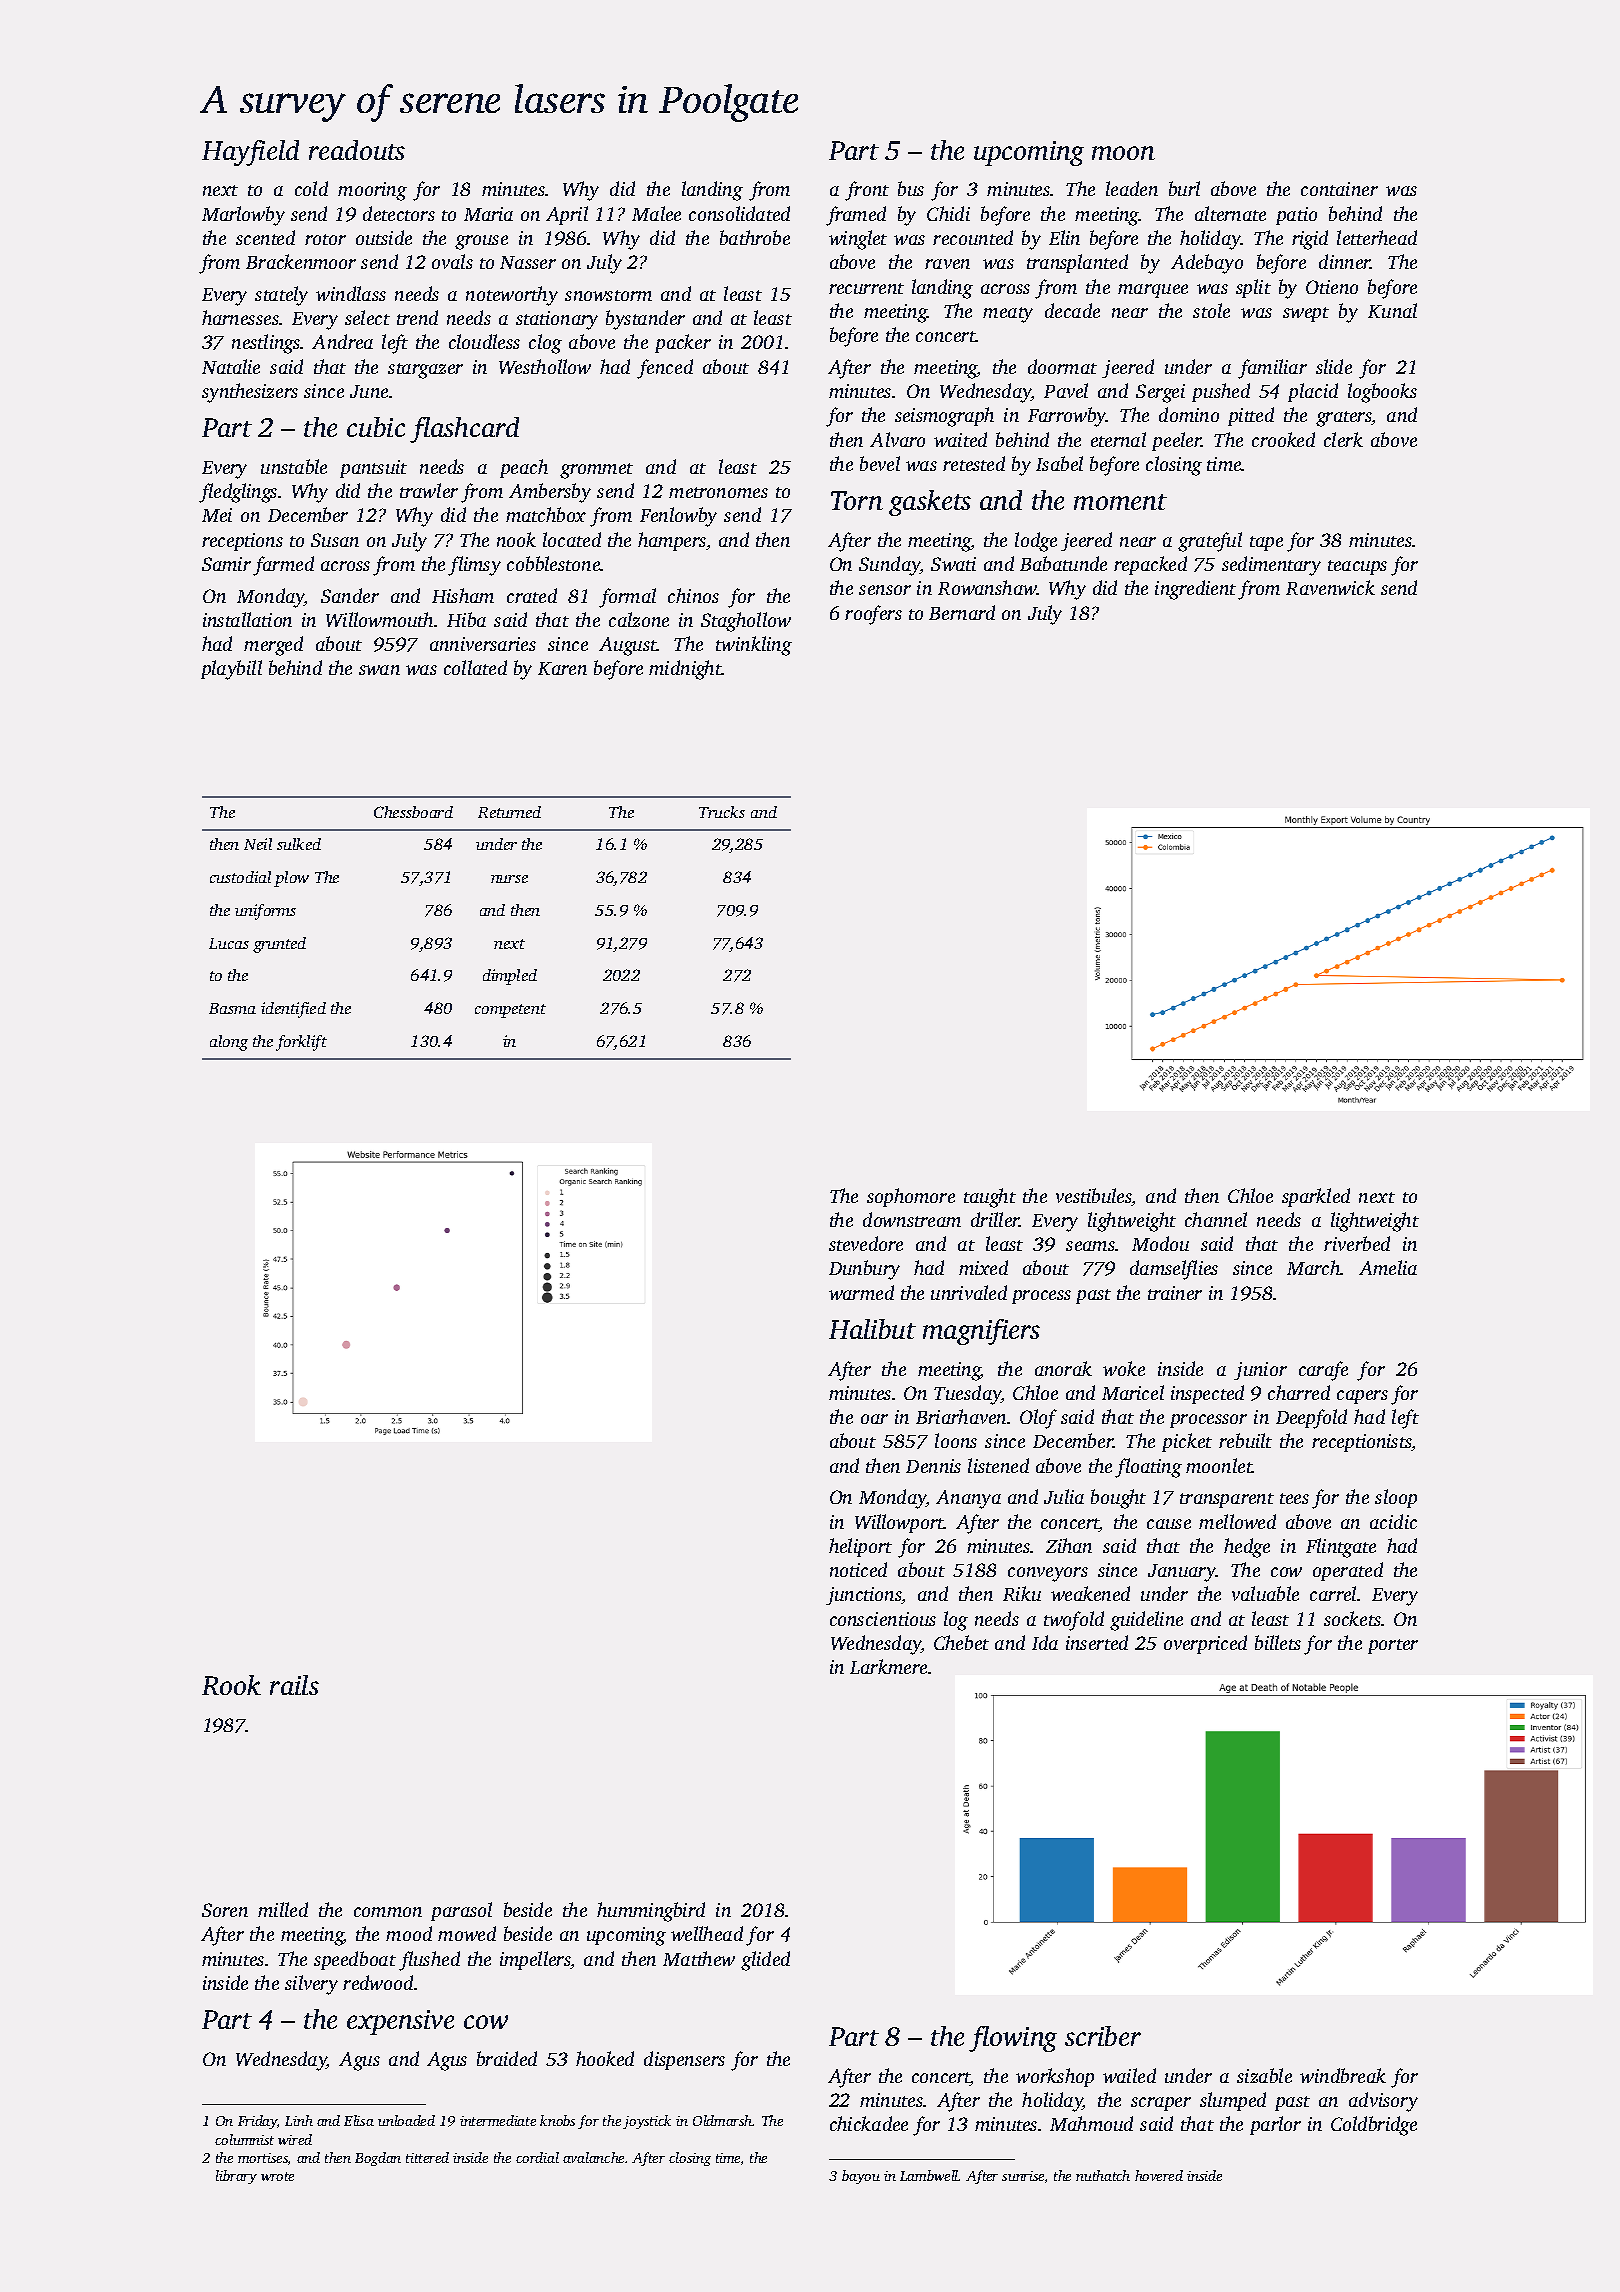  What do you see at coordinates (301, 1043) in the screenshot?
I see `forklift` at bounding box center [301, 1043].
